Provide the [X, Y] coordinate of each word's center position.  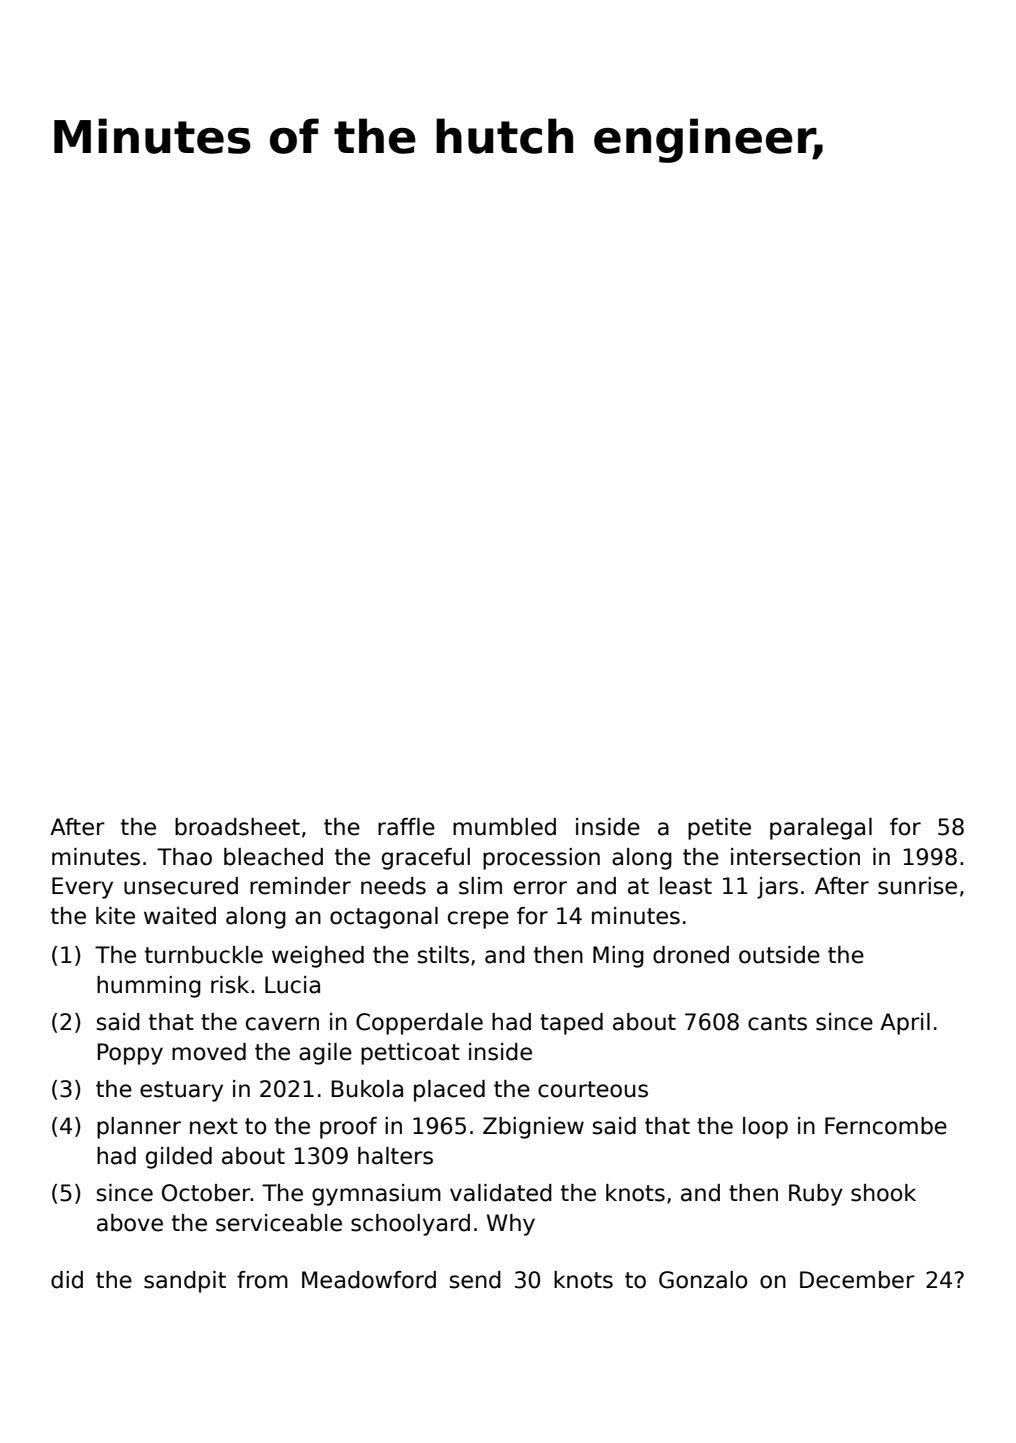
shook [883, 1193]
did [67, 1280]
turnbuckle [204, 955]
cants [777, 1022]
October [206, 1193]
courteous [593, 1089]
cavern [282, 1024]
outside [779, 955]
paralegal [821, 829]
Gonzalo [703, 1280]
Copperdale [419, 1024]
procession [541, 859]
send [475, 1280]
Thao [184, 857]
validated [501, 1193]
